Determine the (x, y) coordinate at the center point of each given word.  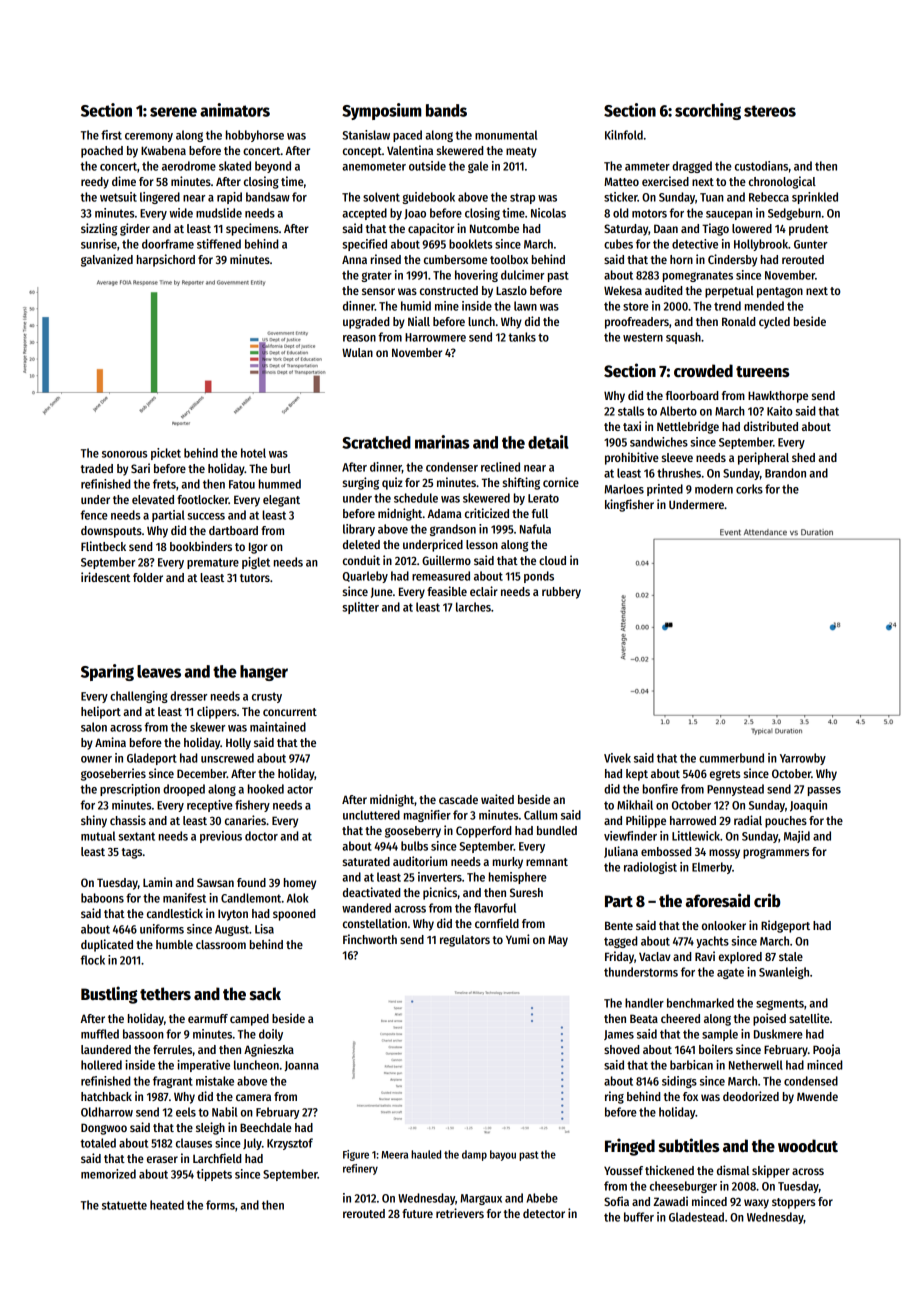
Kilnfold (624, 135)
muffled (100, 1034)
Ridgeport (785, 926)
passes (824, 791)
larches (473, 607)
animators (235, 110)
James (619, 1035)
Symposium (381, 111)
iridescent (105, 577)
